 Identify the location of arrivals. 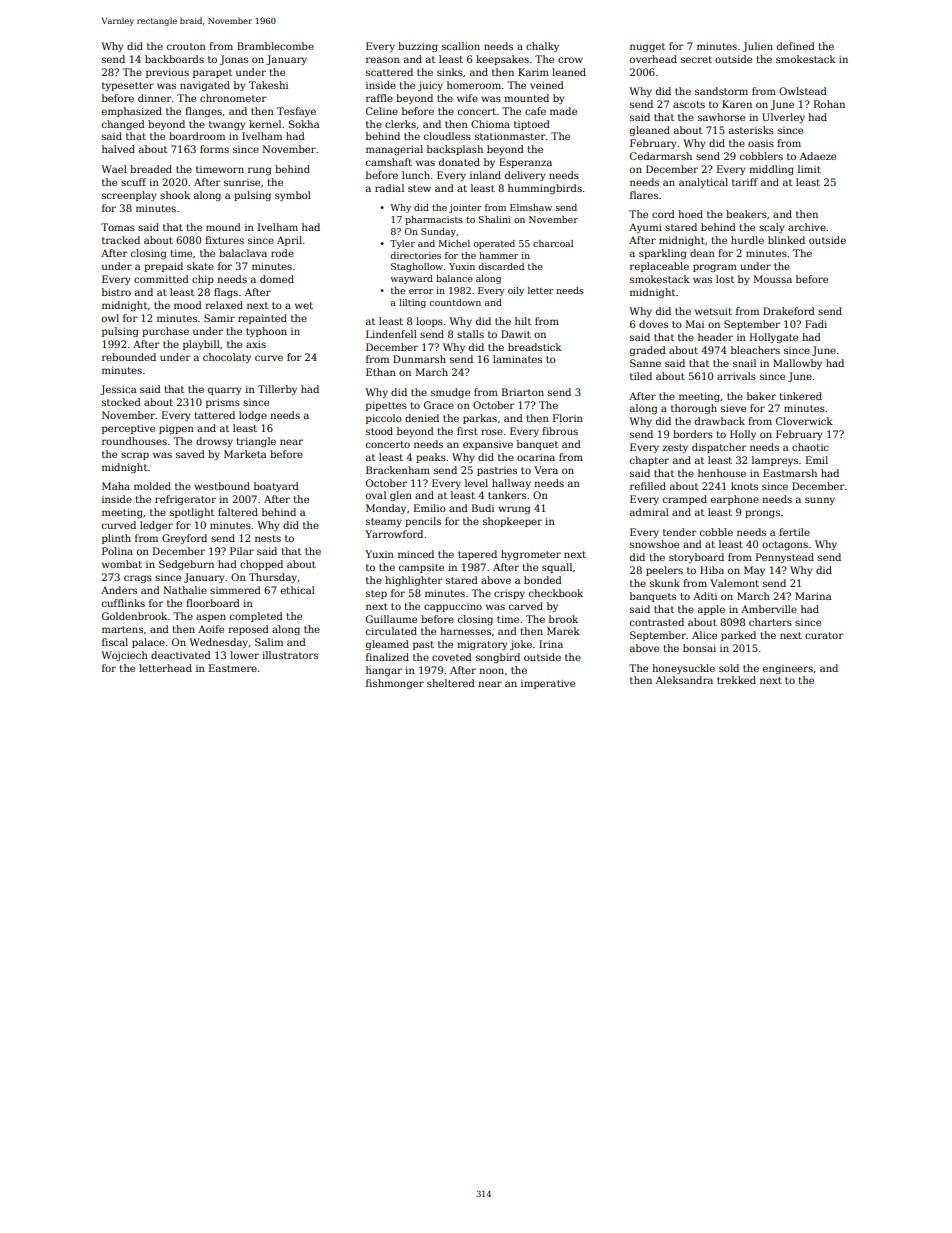
(736, 376).
